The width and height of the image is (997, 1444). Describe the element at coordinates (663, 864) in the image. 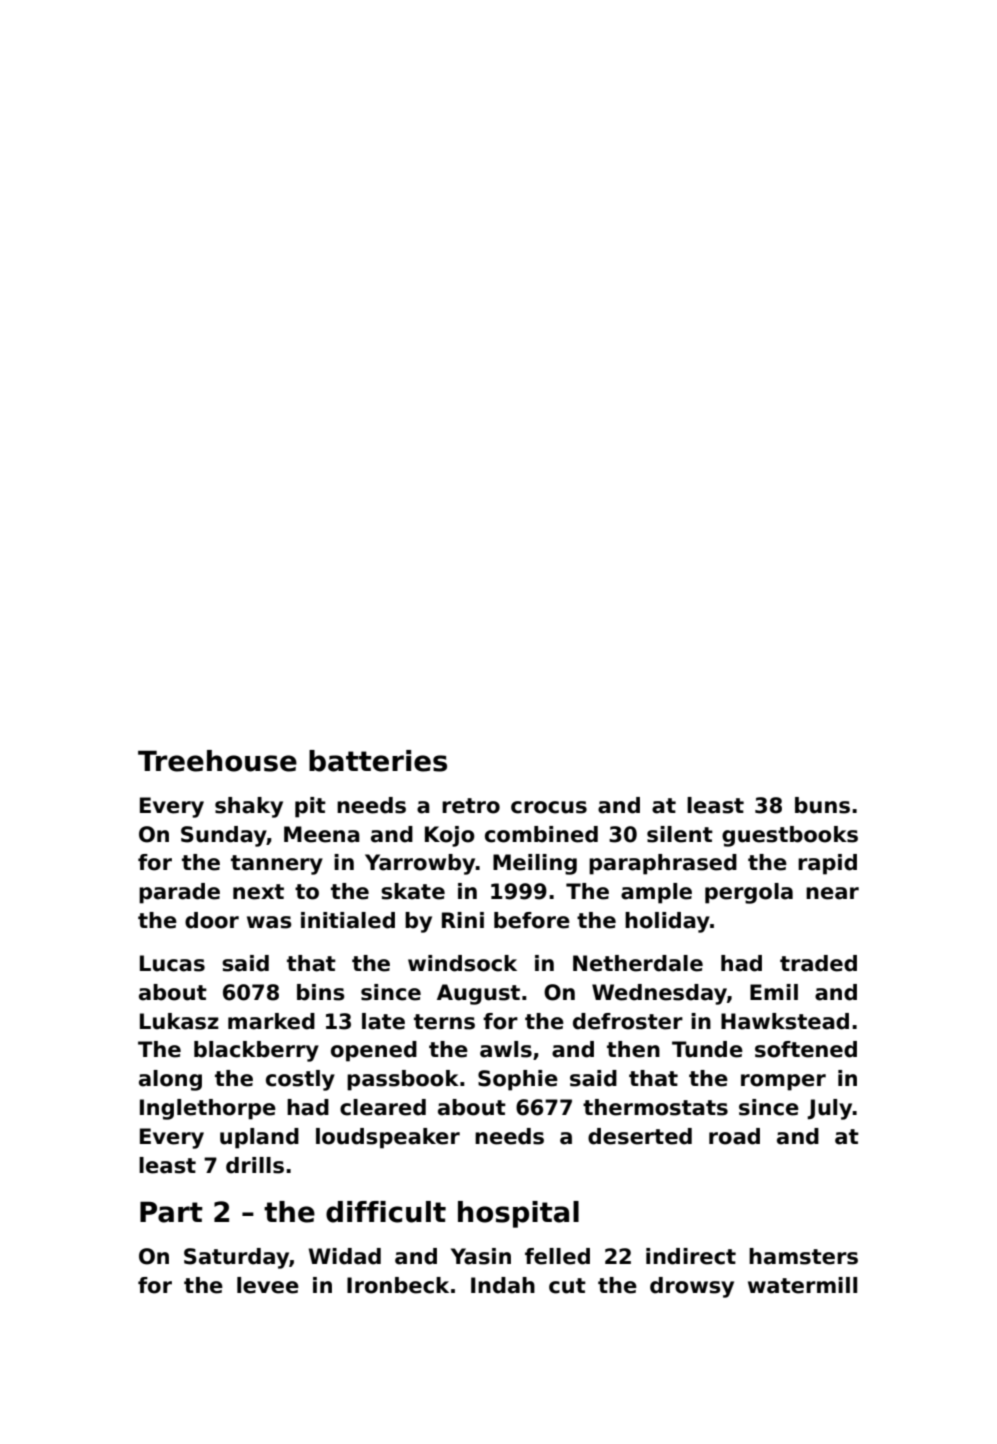

I see `paraphrased` at that location.
